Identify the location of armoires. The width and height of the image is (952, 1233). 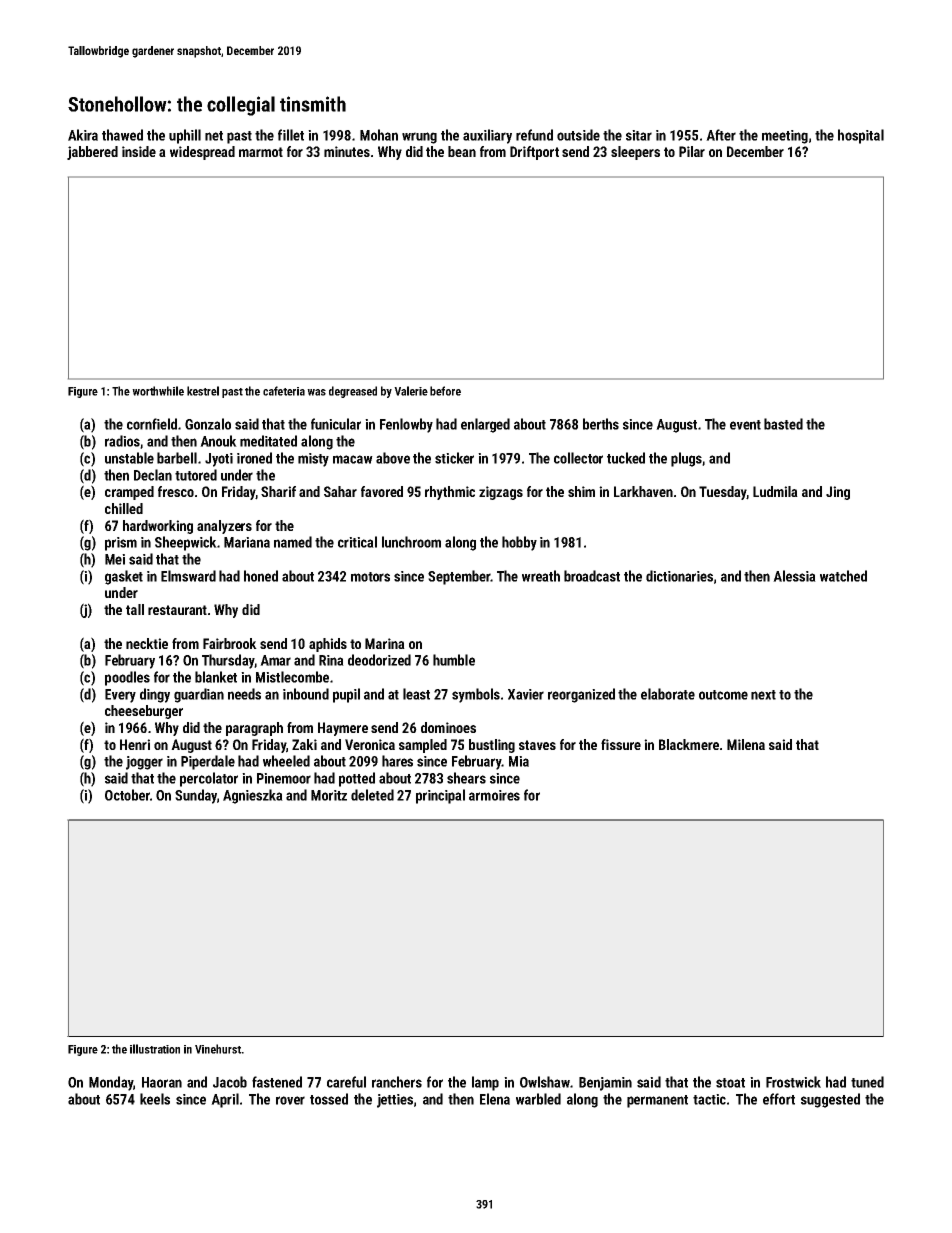
(494, 795).
